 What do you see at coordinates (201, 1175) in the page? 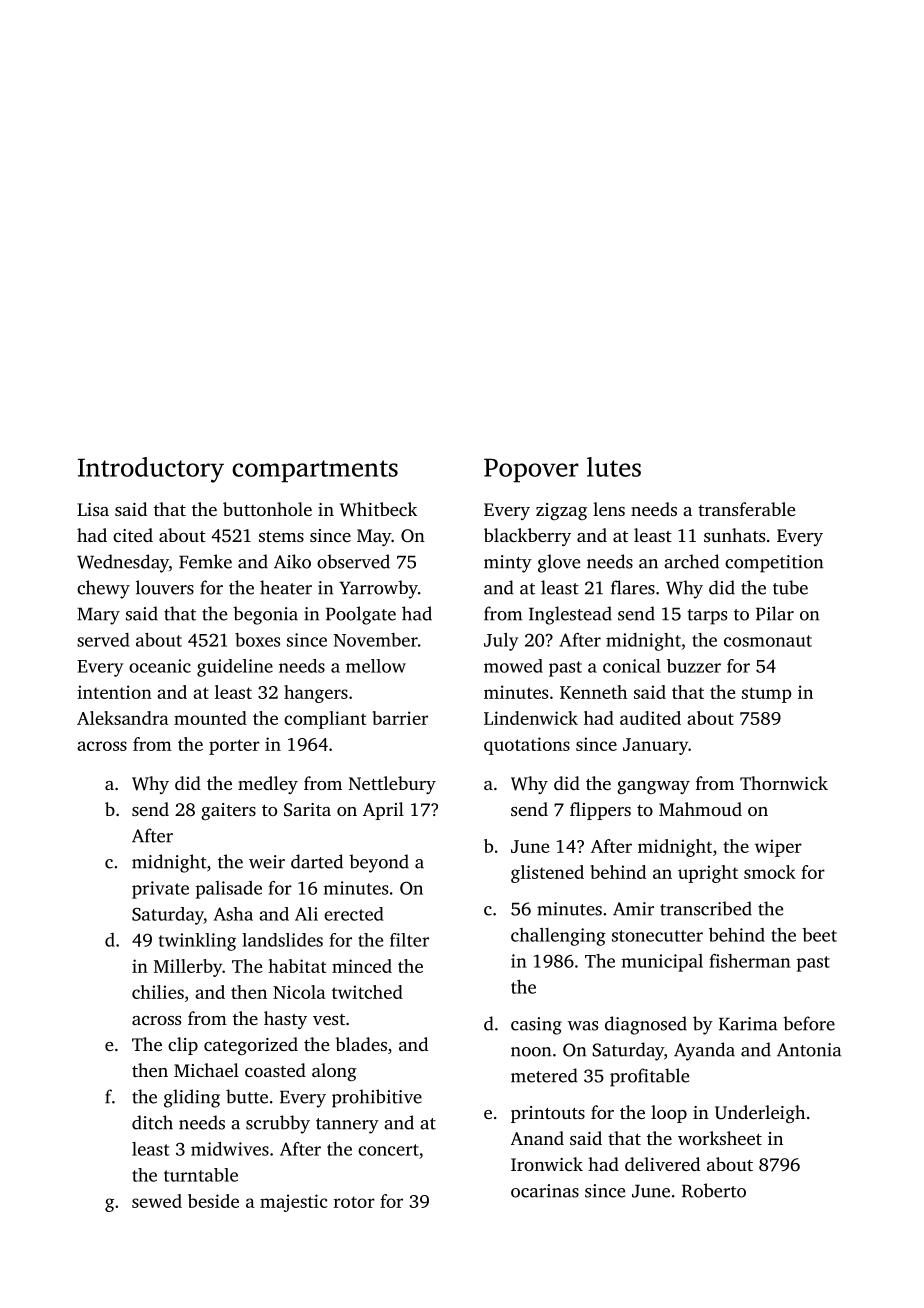
I see `turntable` at bounding box center [201, 1175].
